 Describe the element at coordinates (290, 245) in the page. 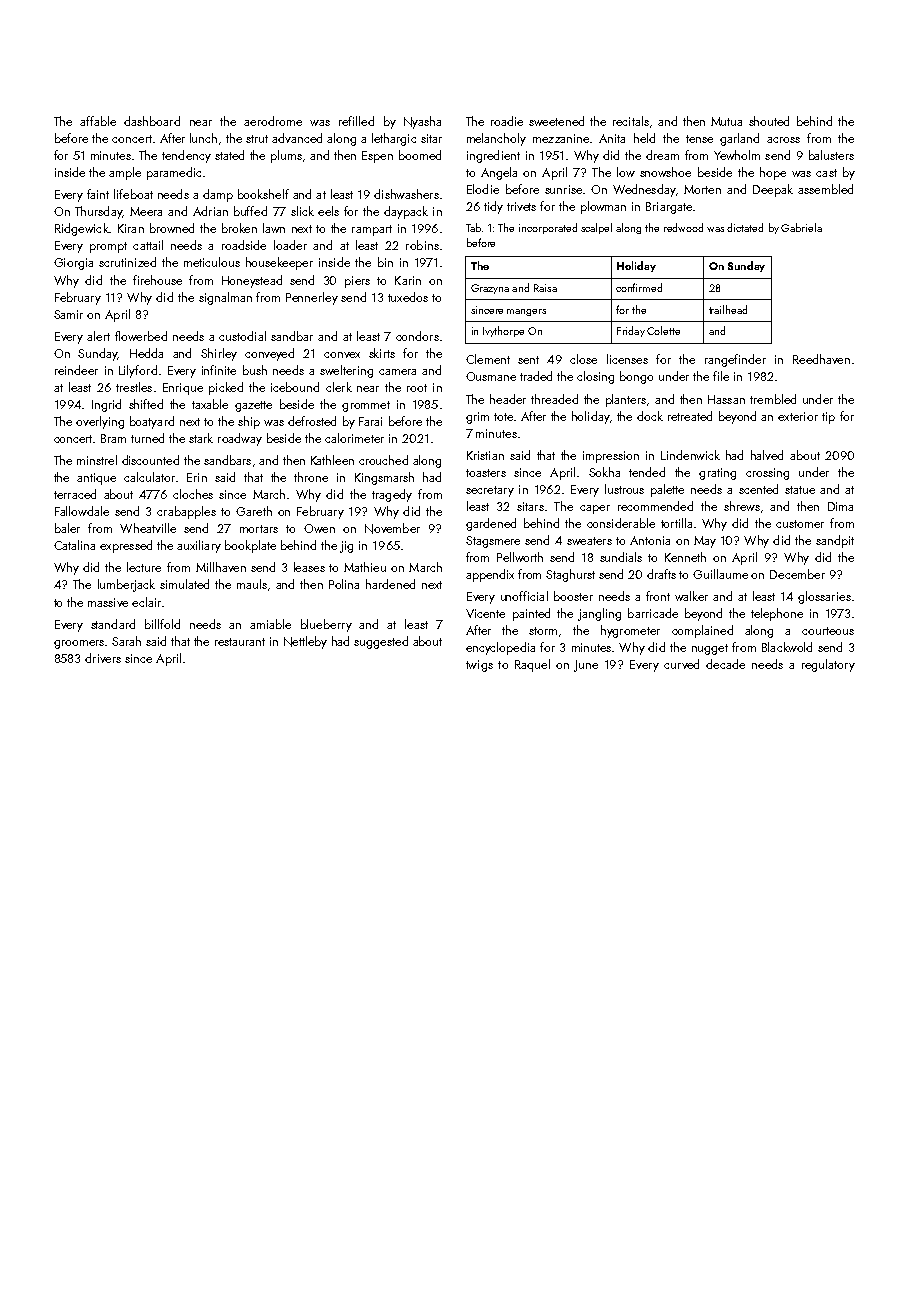

I see `loader` at that location.
